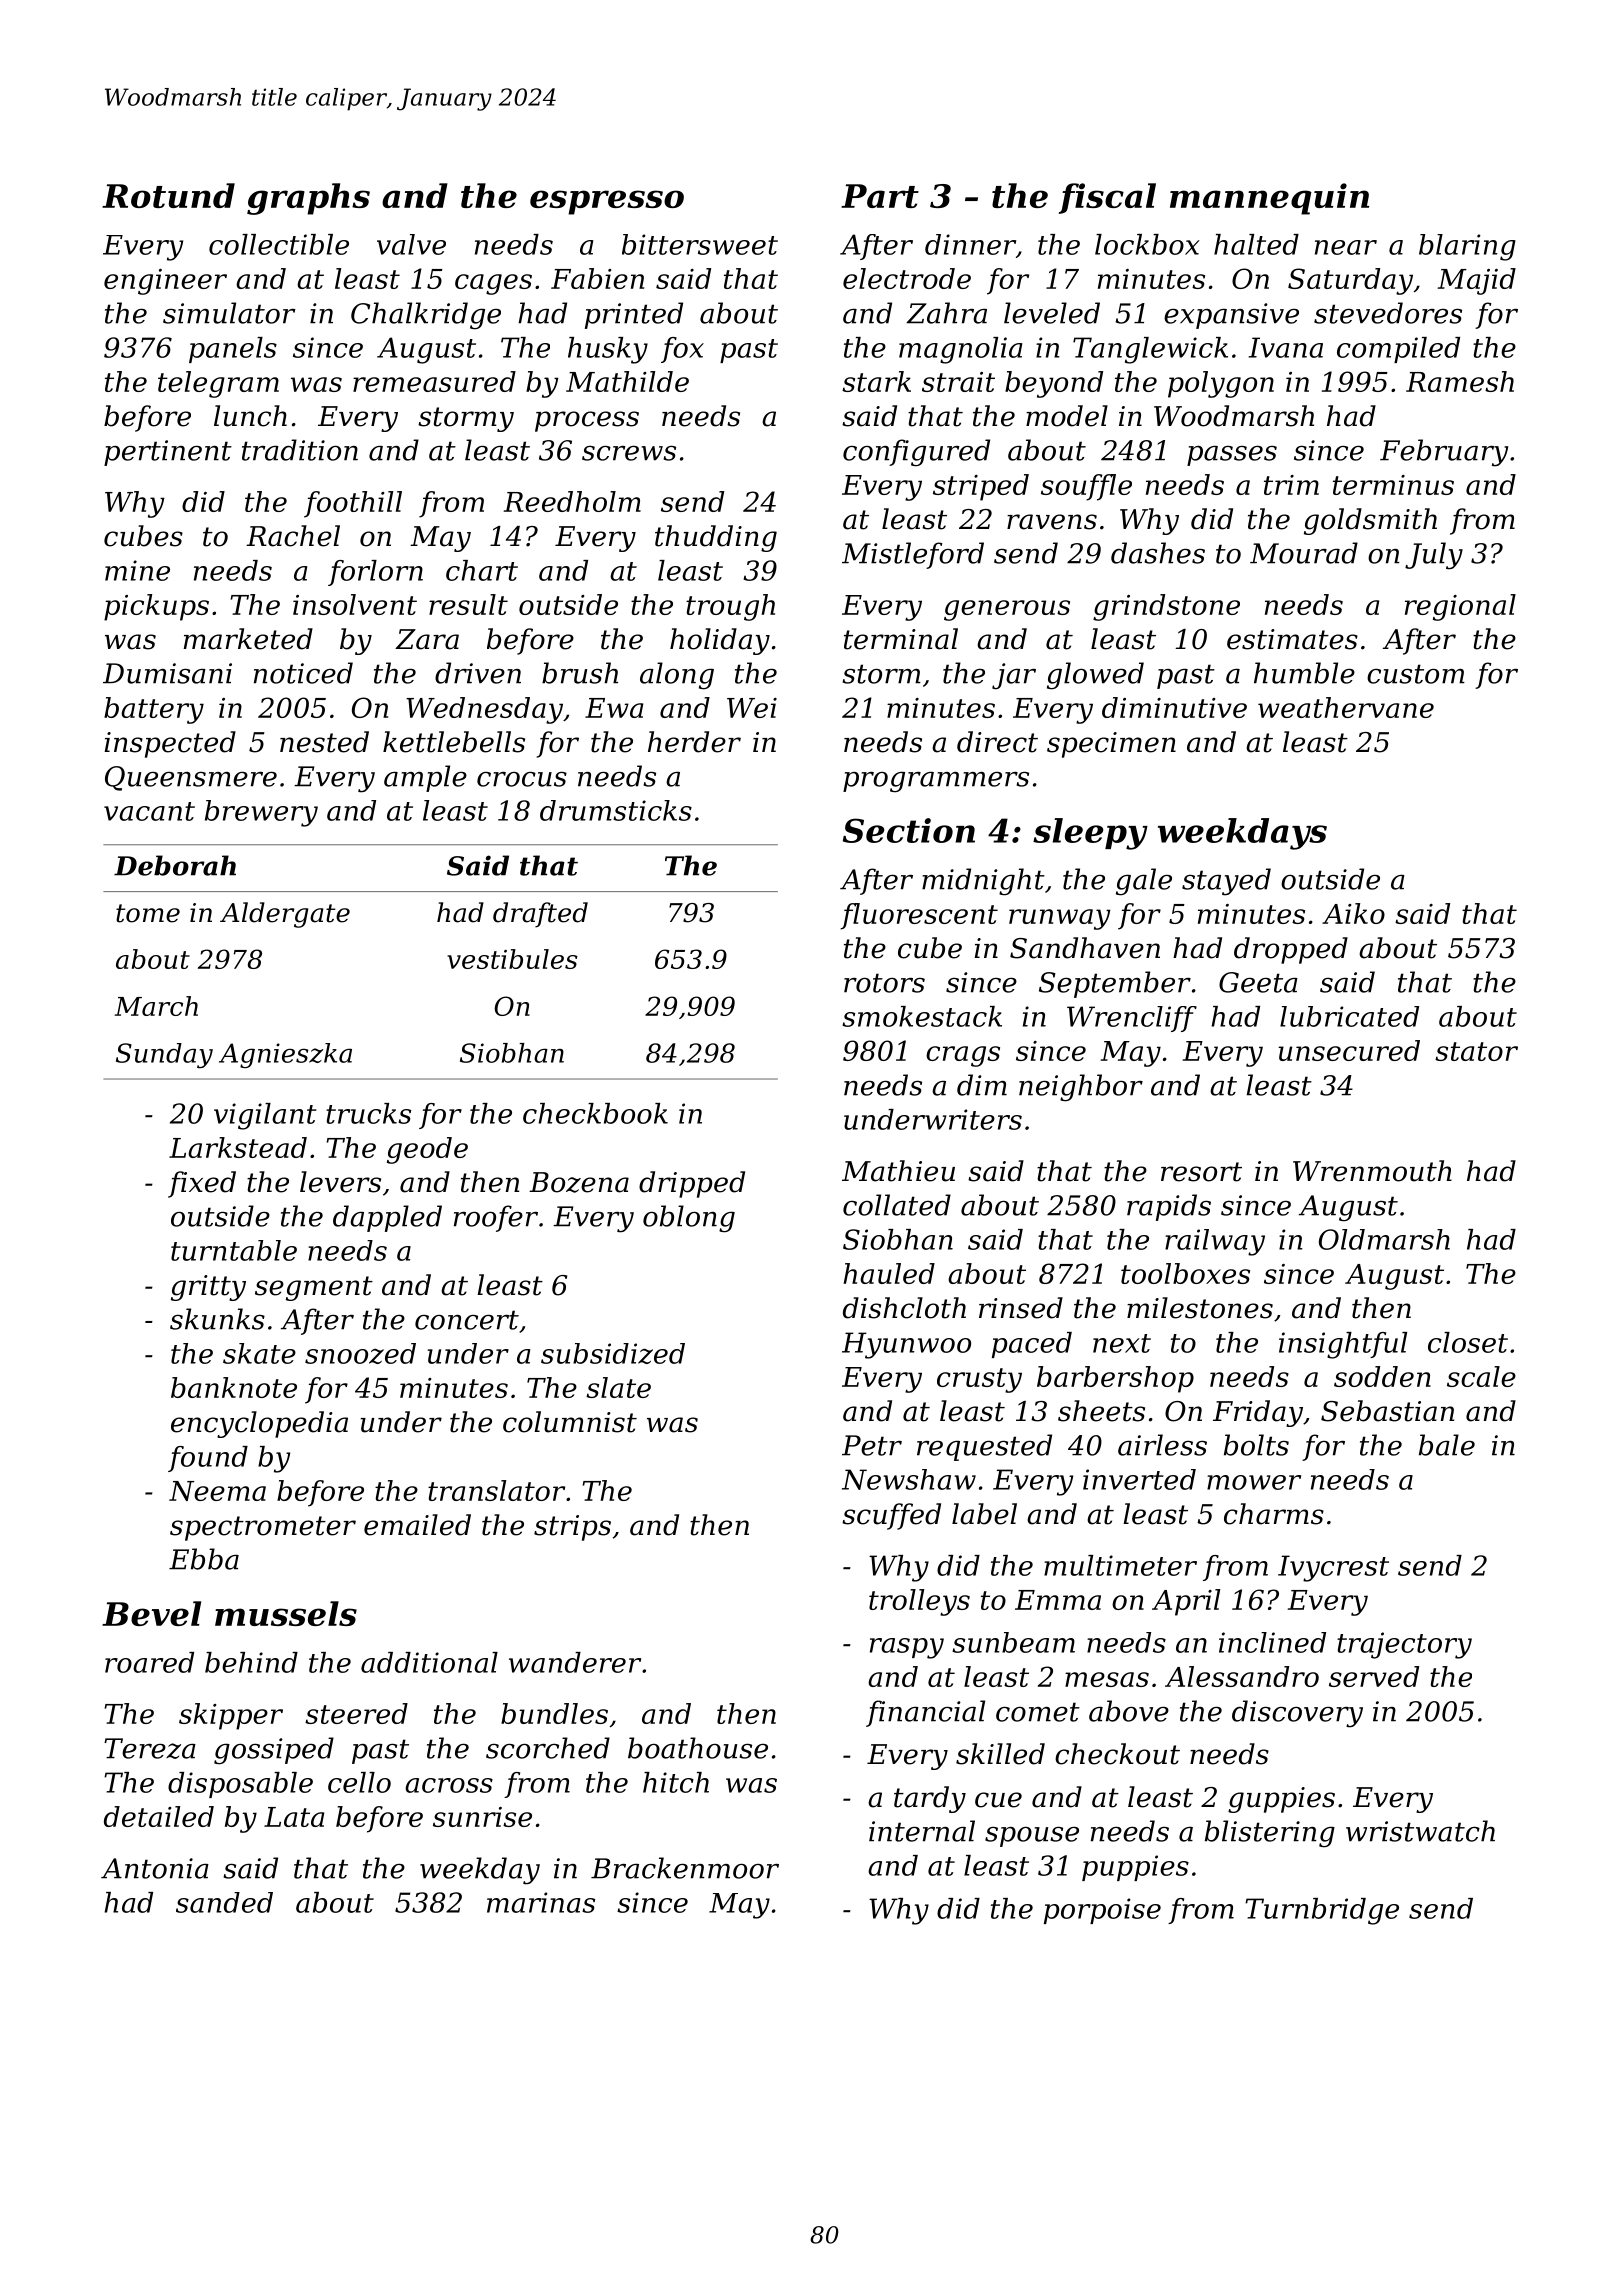 This page has height=2292, width=1620. I want to click on emailed, so click(417, 1525).
